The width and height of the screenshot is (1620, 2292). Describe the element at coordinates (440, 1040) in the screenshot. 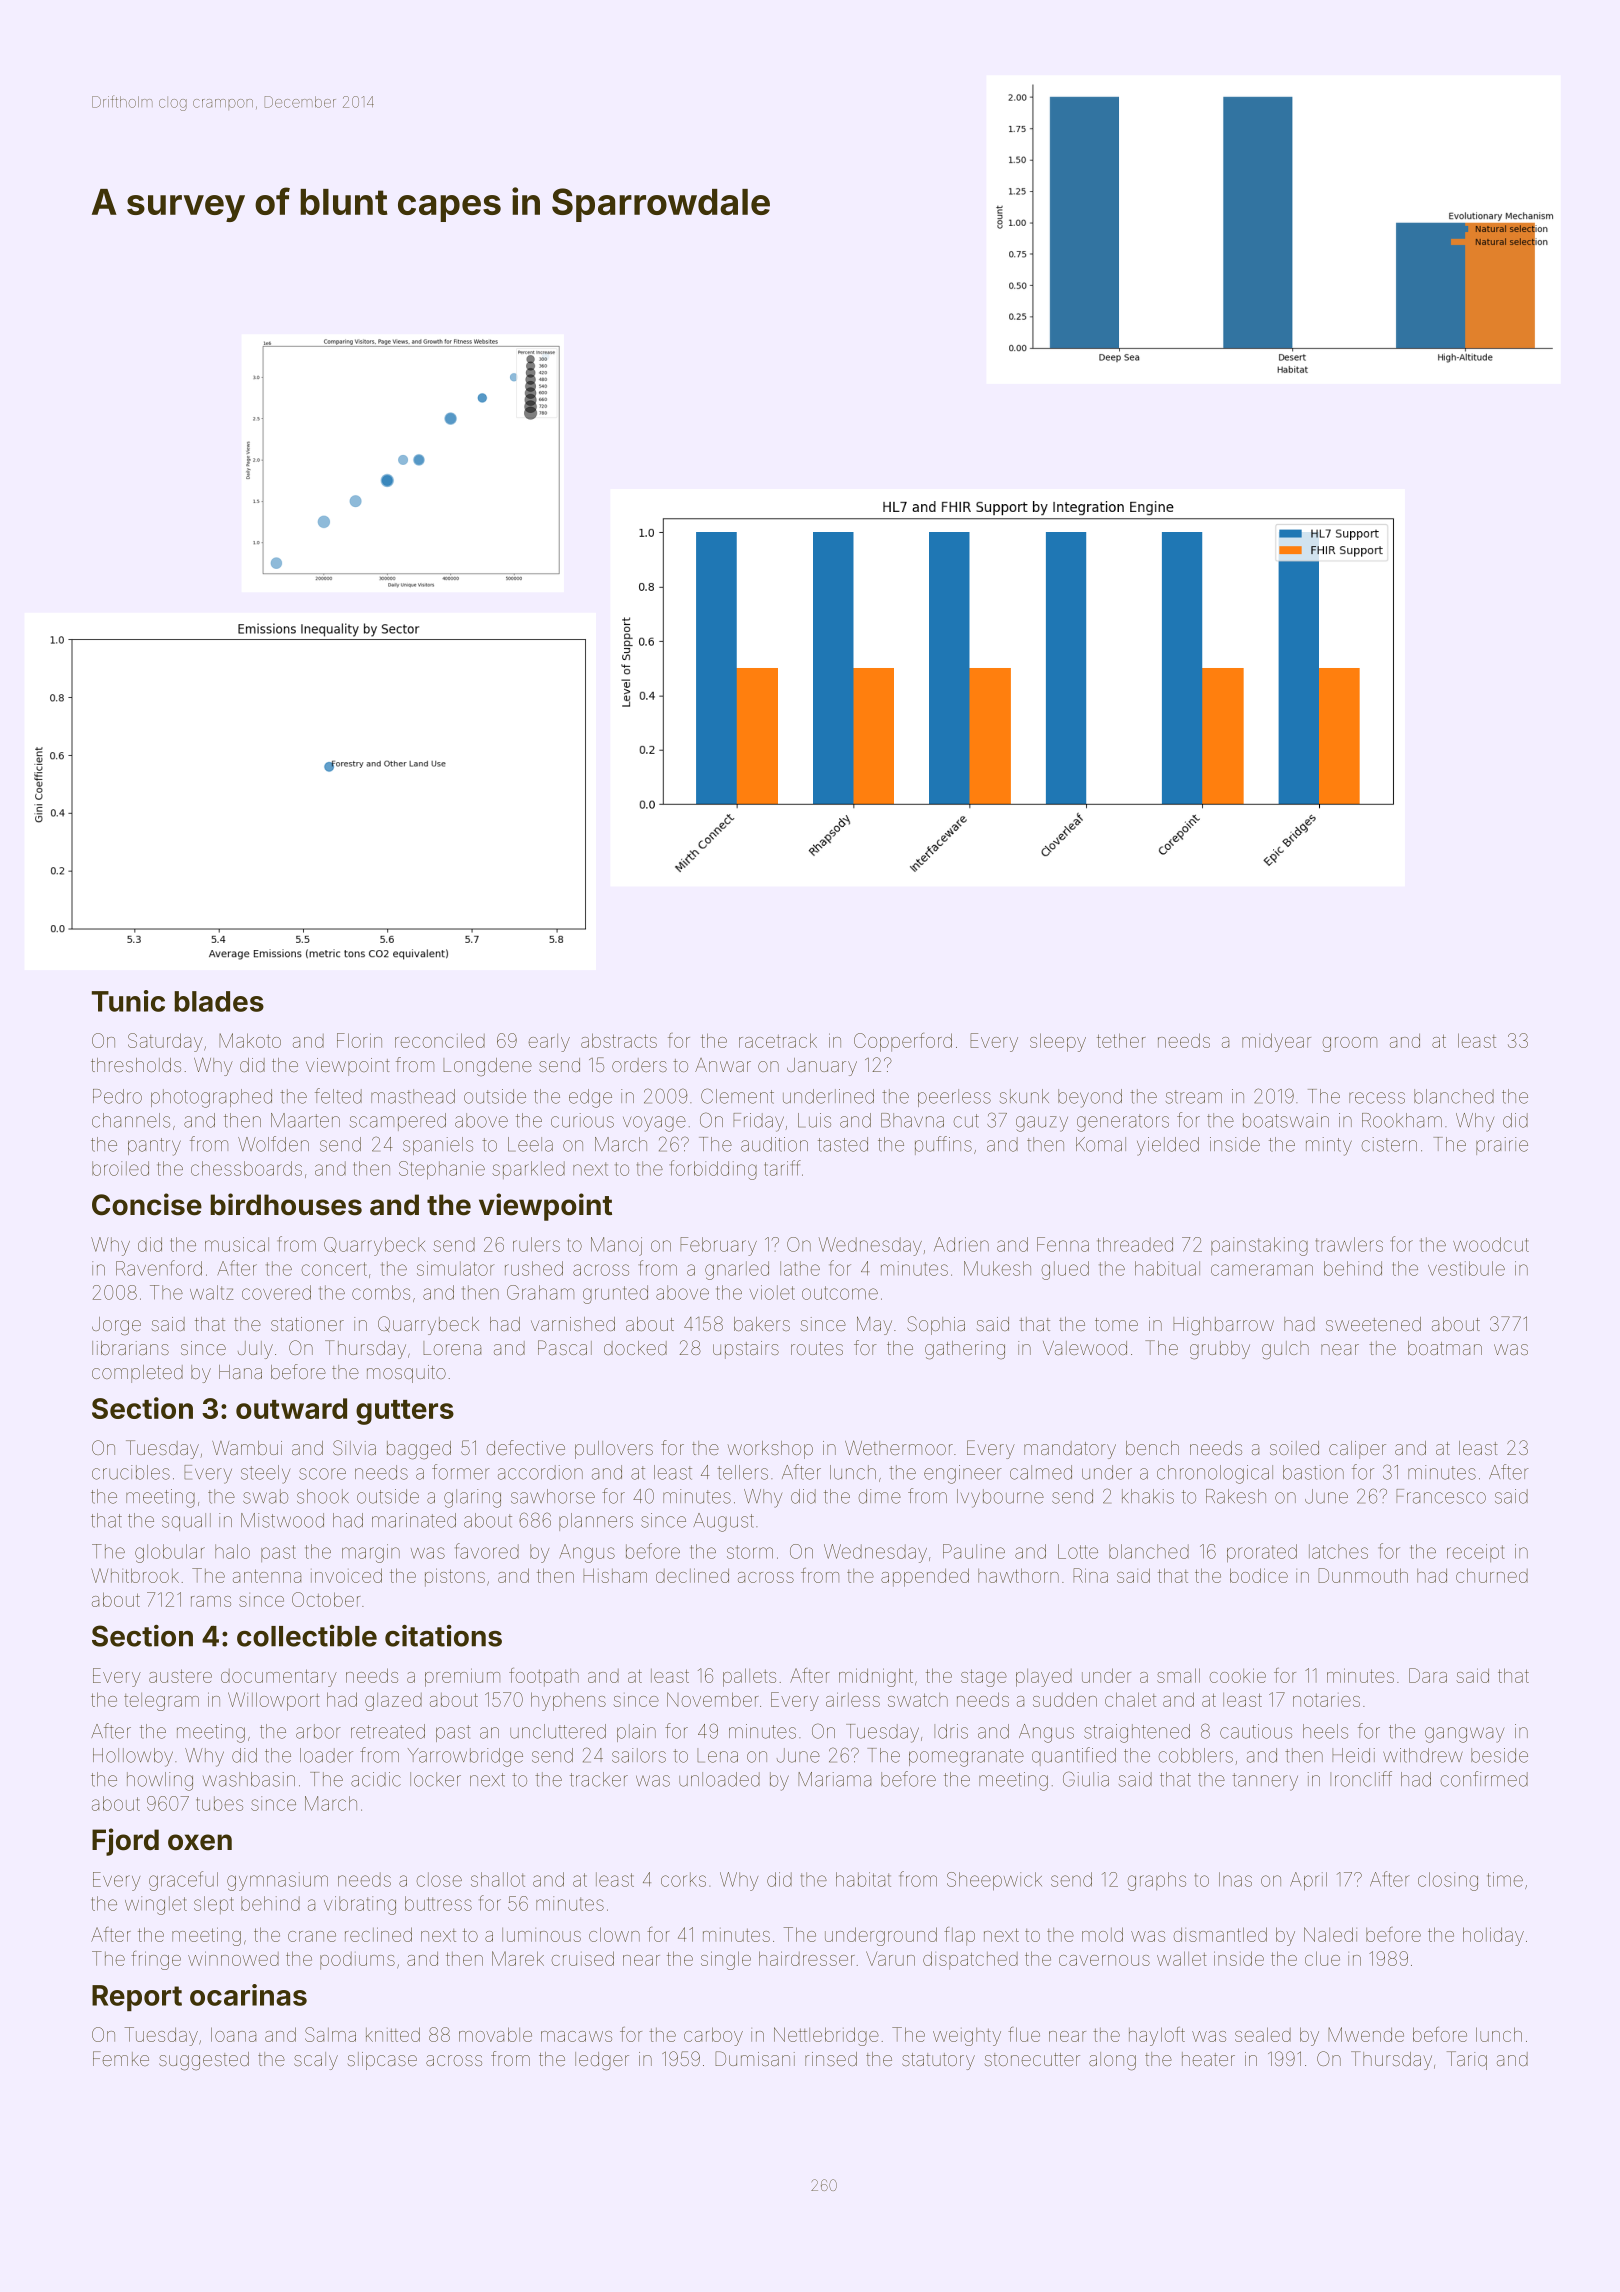

I see `reconciled` at that location.
